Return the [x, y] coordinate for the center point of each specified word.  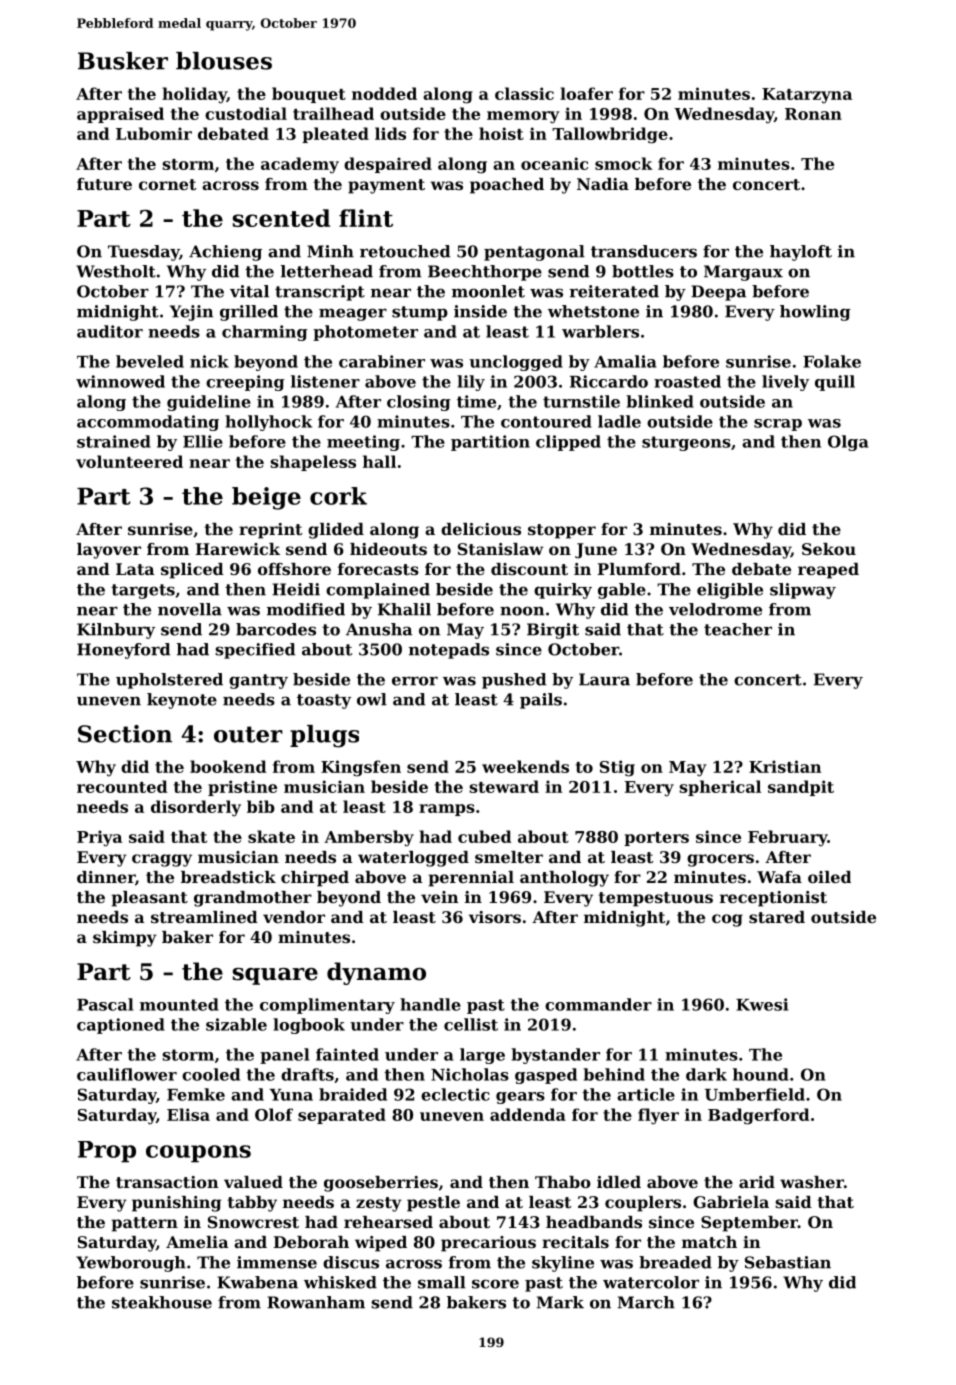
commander [598, 1004]
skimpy [125, 939]
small [442, 1282]
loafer [586, 93]
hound [761, 1074]
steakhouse [162, 1302]
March [646, 1302]
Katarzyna [807, 96]
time [476, 401]
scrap [778, 425]
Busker [123, 61]
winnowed [120, 381]
